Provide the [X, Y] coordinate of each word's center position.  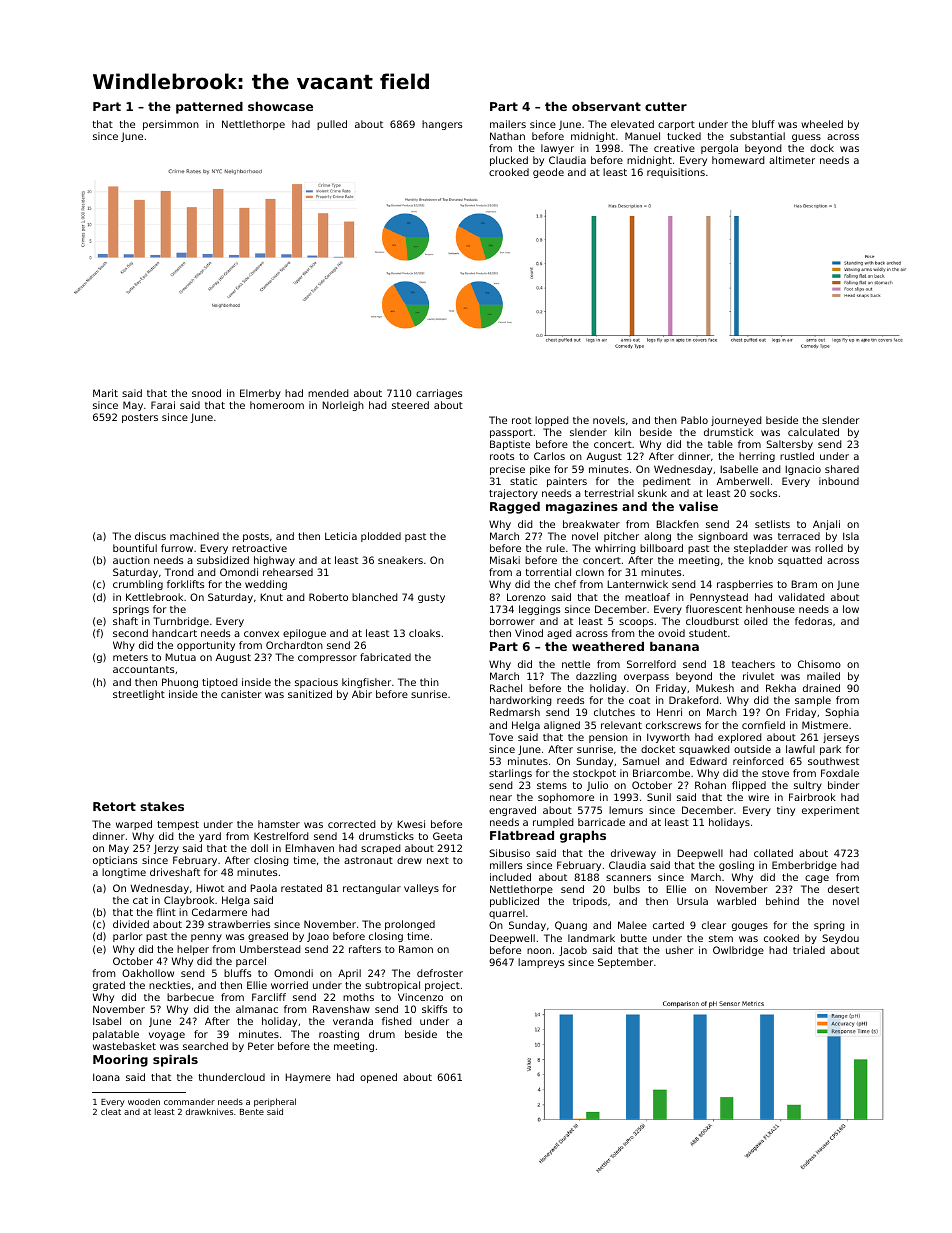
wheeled [822, 124]
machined [194, 536]
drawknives [209, 1111]
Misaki [505, 560]
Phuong [180, 683]
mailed [823, 676]
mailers [508, 124]
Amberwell [743, 481]
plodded [381, 537]
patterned [209, 108]
